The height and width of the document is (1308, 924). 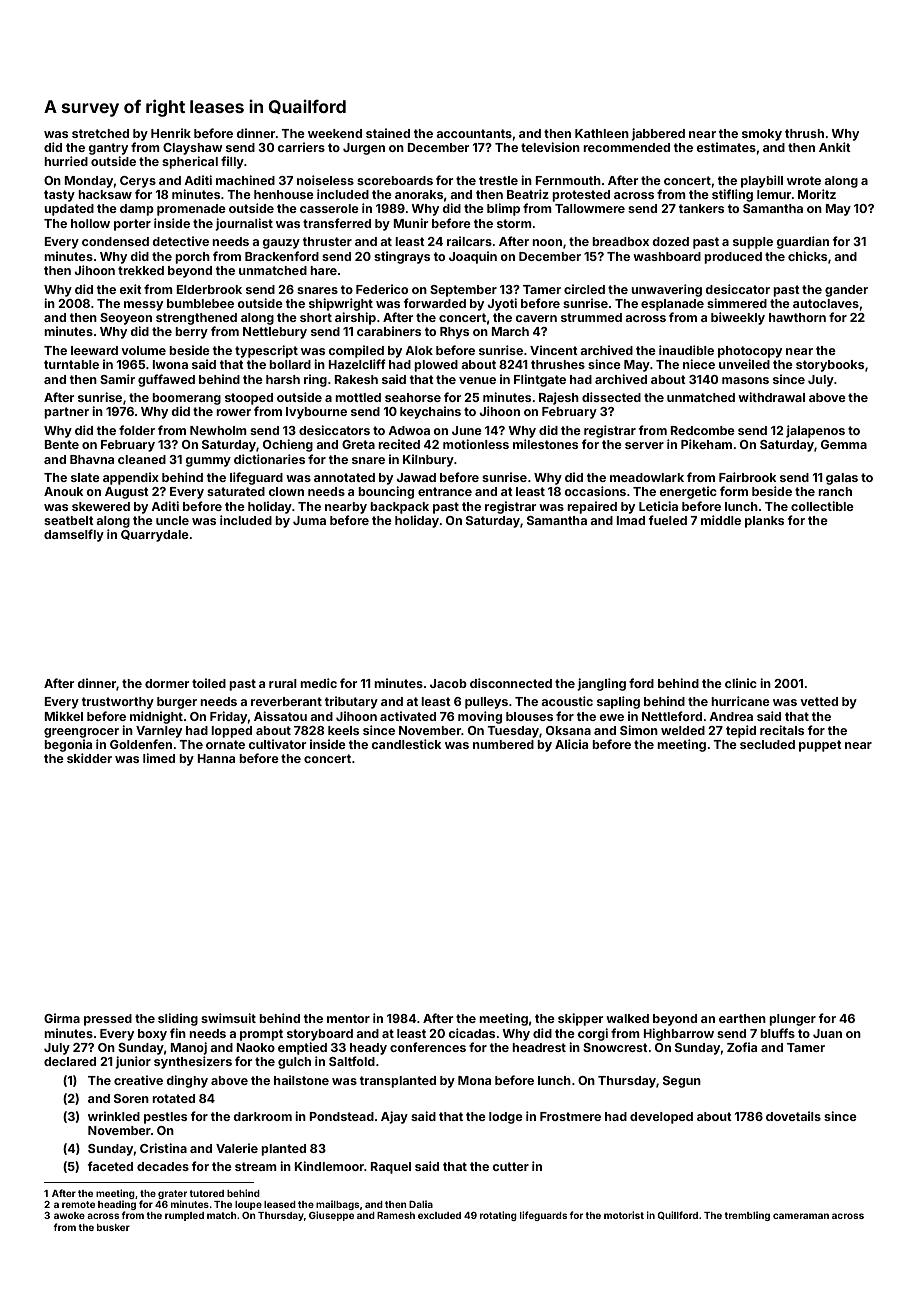 What do you see at coordinates (820, 746) in the document?
I see `puppet` at bounding box center [820, 746].
